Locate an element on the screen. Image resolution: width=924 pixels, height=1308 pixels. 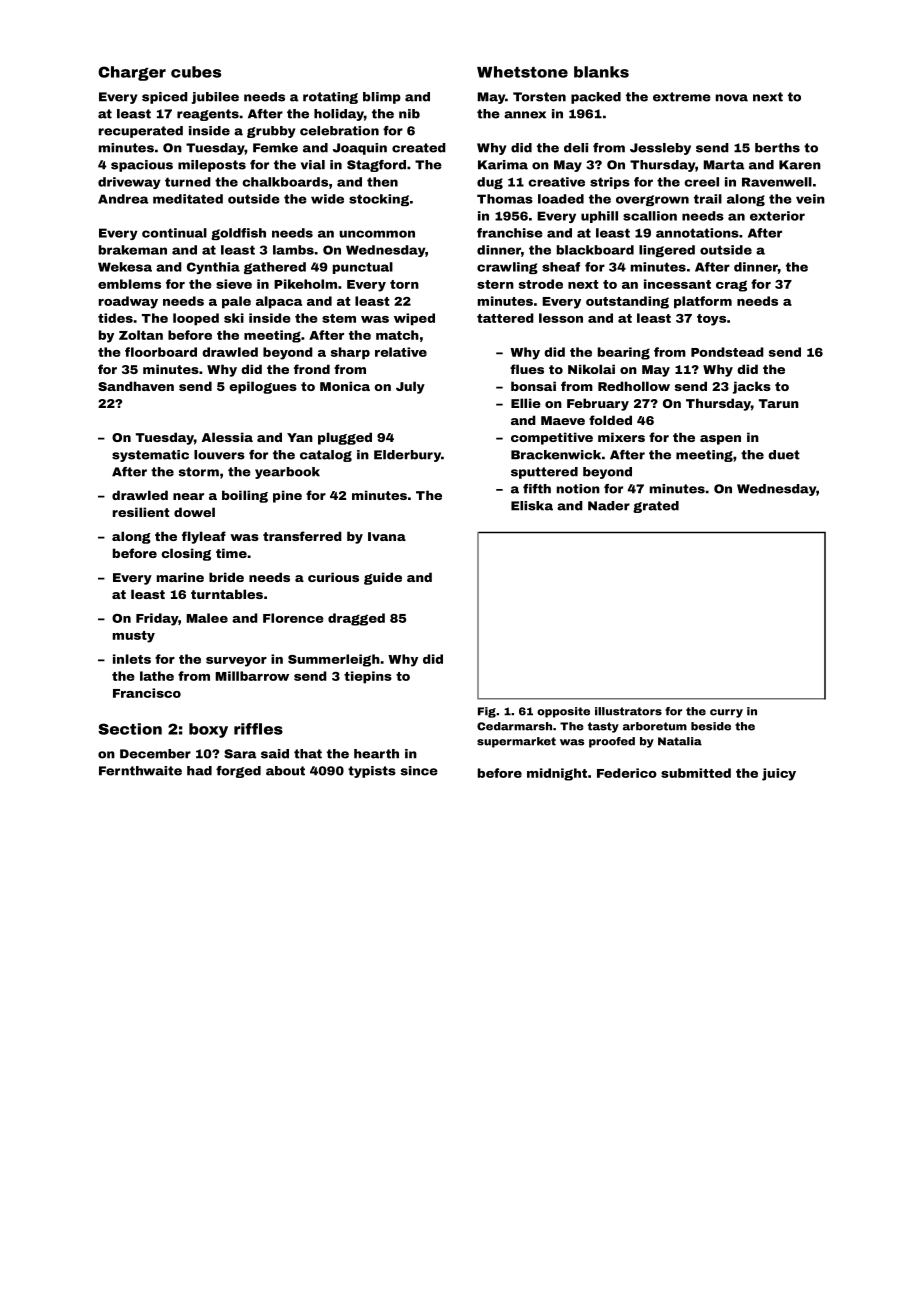
tides is located at coordinates (115, 318).
